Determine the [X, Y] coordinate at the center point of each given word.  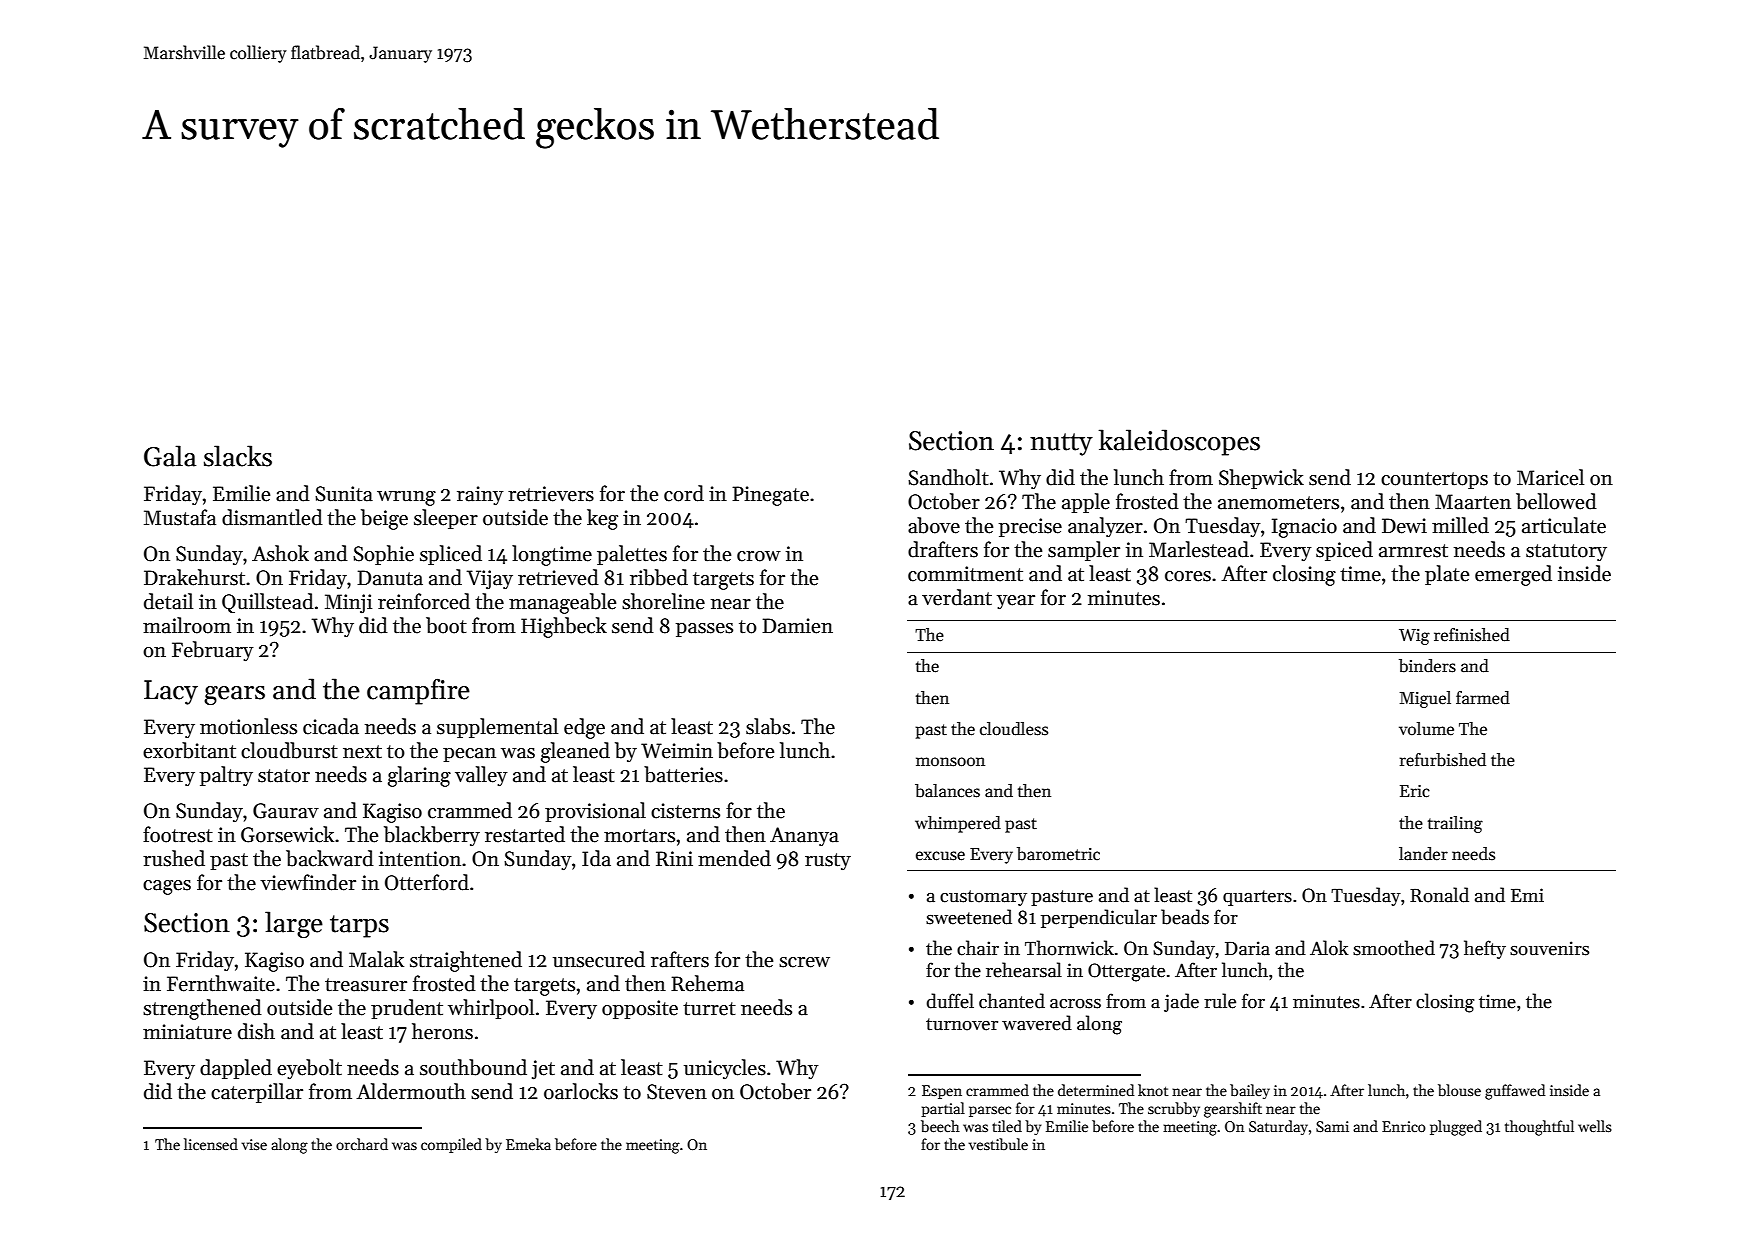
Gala [170, 456]
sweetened [969, 917]
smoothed [1394, 948]
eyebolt [309, 1069]
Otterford [427, 882]
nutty [1061, 444]
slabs [768, 726]
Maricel [1550, 477]
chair [978, 948]
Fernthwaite [221, 983]
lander [1423, 854]
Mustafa [180, 517]
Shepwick [1261, 479]
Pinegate [770, 496]
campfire [418, 691]
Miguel [1425, 699]
